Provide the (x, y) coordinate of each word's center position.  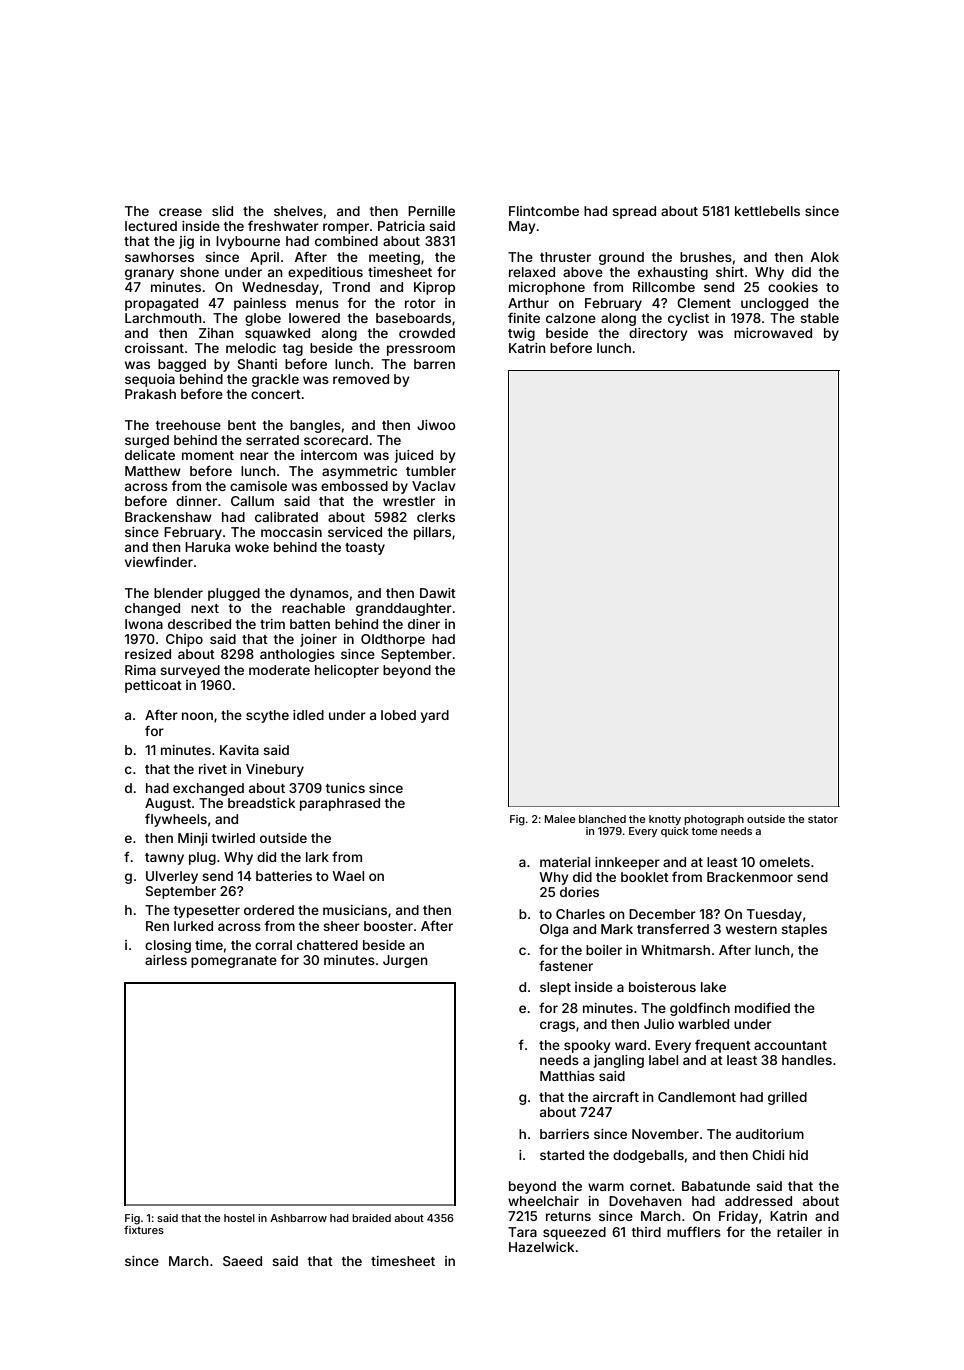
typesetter (207, 912)
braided (371, 1218)
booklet (645, 877)
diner (424, 624)
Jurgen (405, 961)
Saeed (242, 1261)
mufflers (694, 1231)
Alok (825, 257)
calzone (571, 318)
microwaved (773, 333)
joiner (318, 640)
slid (222, 211)
